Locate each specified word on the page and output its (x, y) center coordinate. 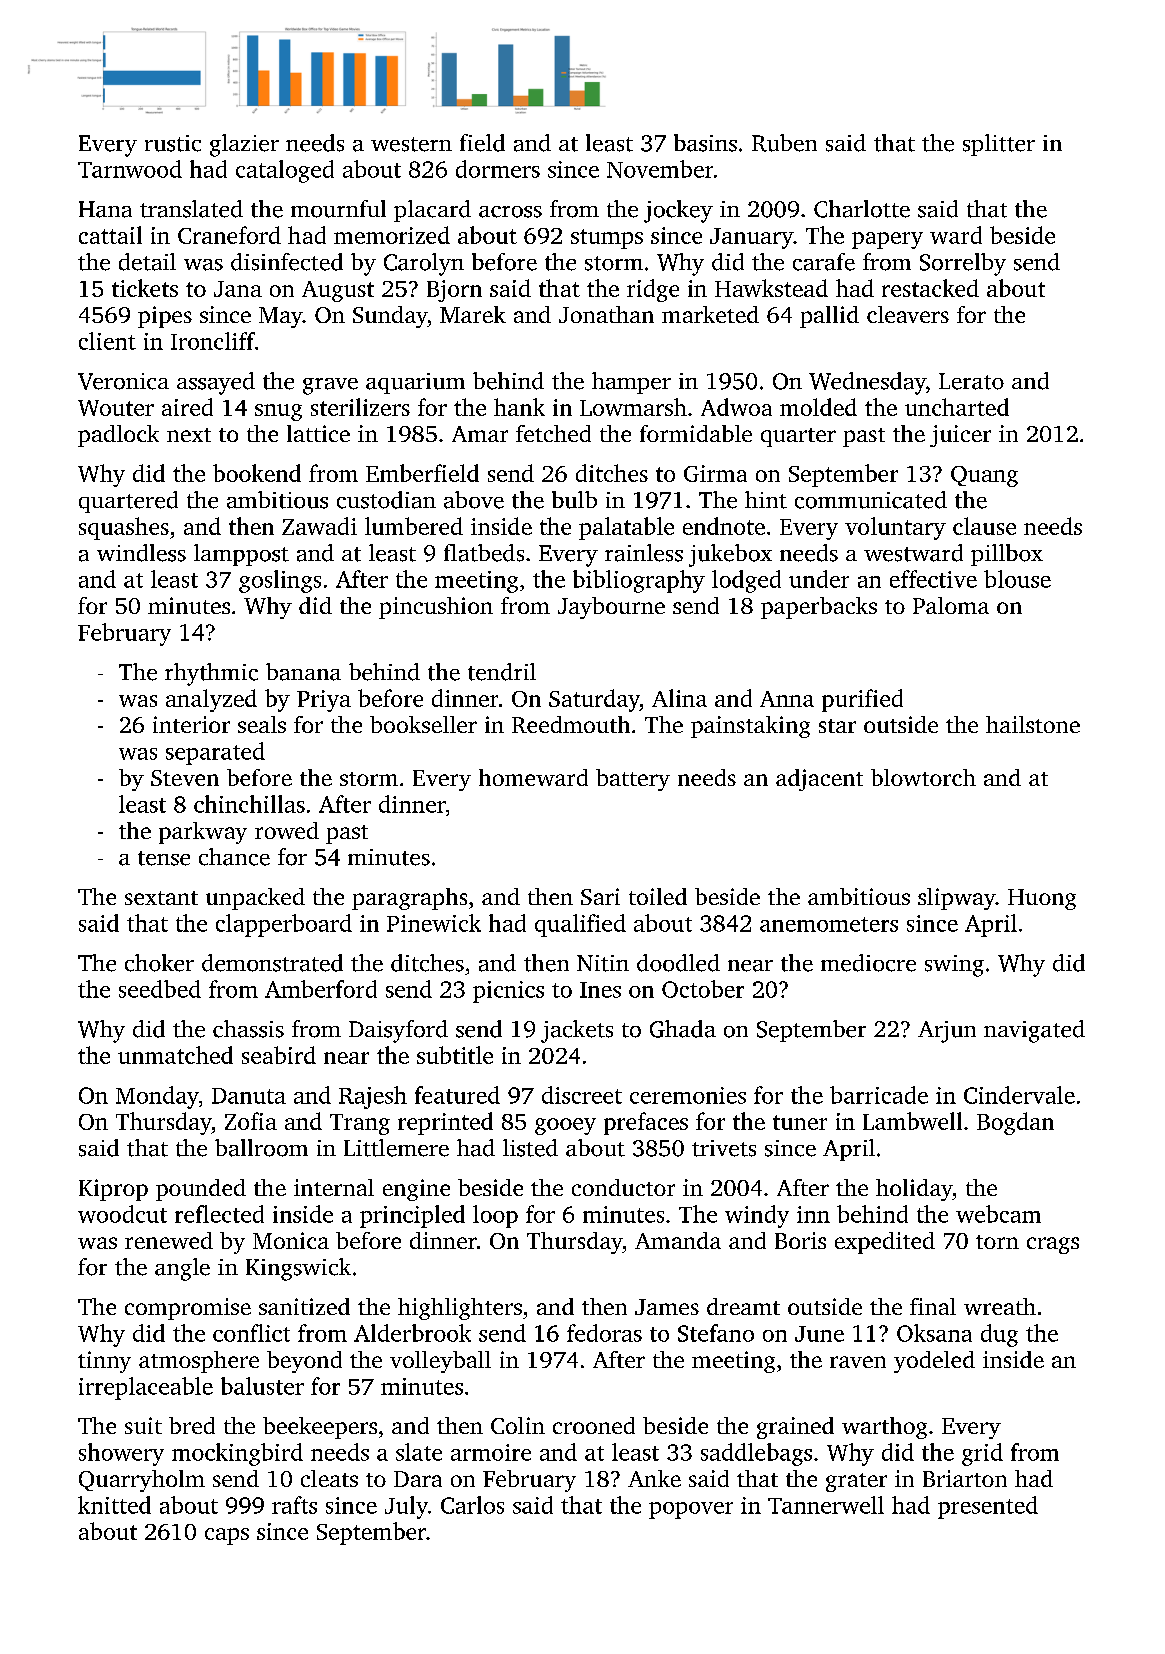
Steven (185, 778)
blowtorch (923, 777)
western (411, 144)
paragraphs (409, 899)
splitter (999, 145)
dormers (498, 169)
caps (227, 1536)
